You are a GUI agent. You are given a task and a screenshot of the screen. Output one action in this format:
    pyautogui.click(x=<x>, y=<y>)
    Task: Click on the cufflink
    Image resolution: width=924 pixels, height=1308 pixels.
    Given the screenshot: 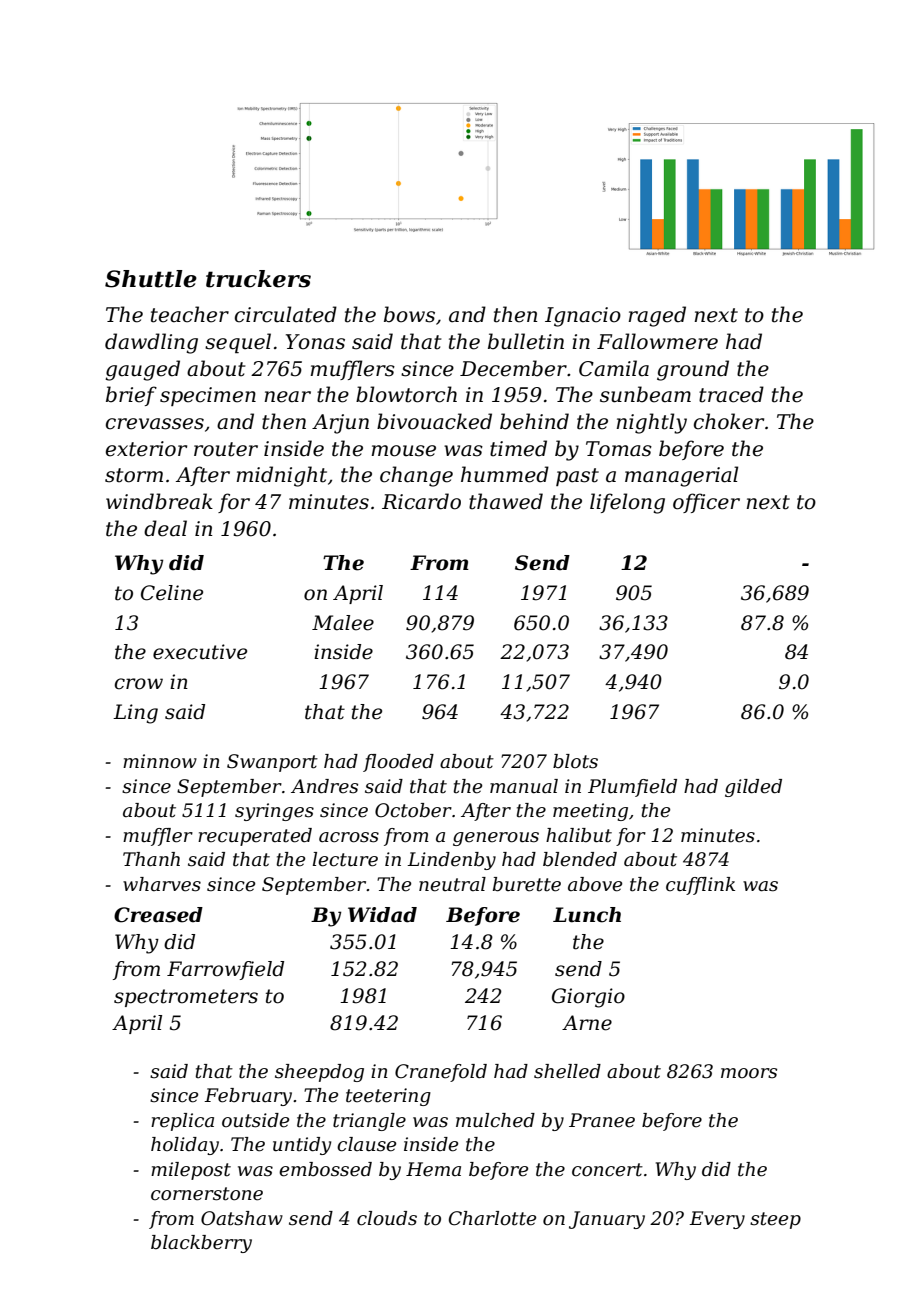 What is the action you would take?
    pyautogui.click(x=700, y=886)
